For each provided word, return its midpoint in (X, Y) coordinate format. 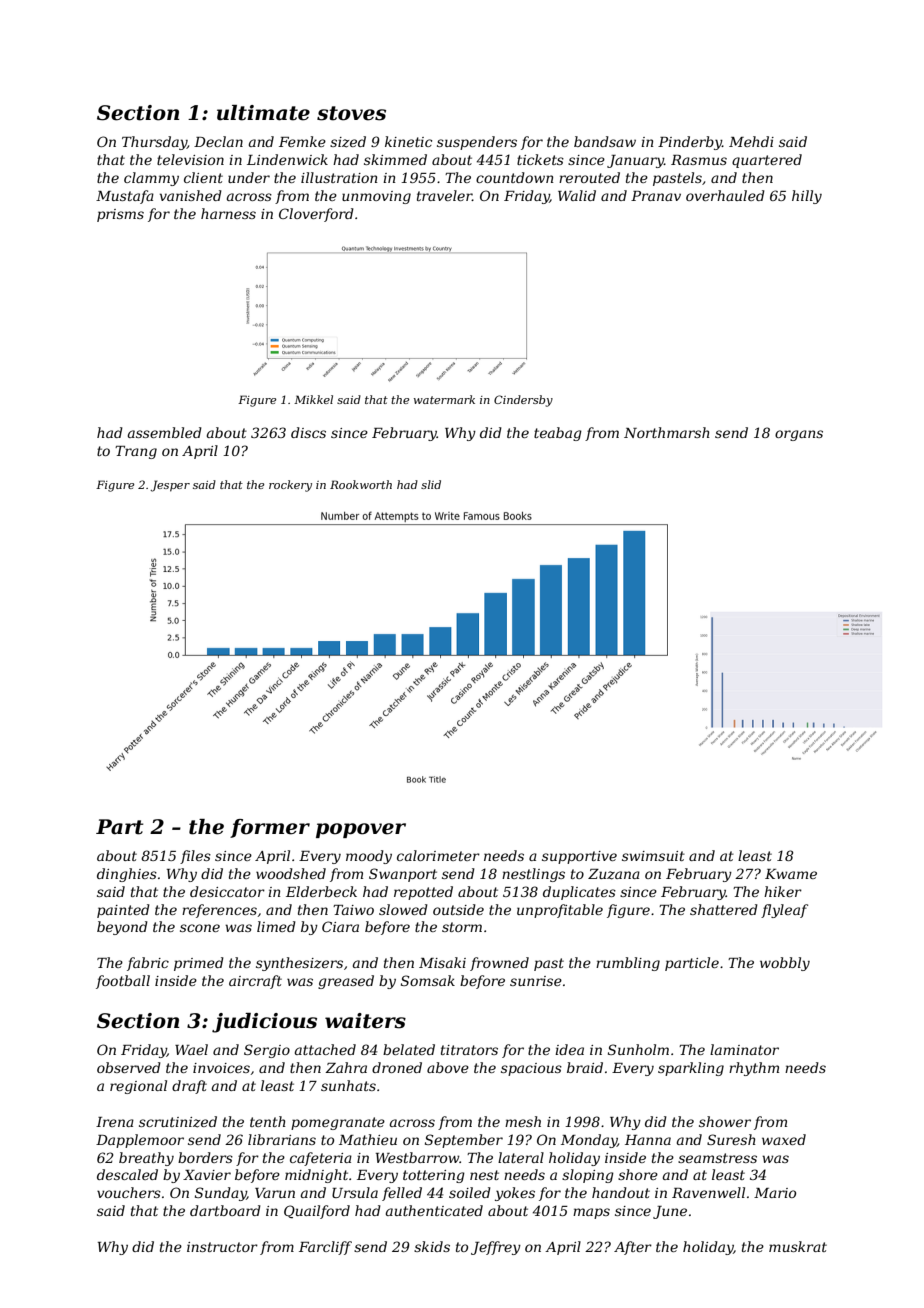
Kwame (791, 874)
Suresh (731, 1139)
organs (799, 435)
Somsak (428, 980)
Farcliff (325, 1248)
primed (199, 964)
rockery (290, 486)
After (633, 1248)
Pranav (656, 196)
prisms (120, 215)
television (190, 159)
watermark (444, 399)
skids (432, 1246)
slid (431, 484)
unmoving (376, 197)
